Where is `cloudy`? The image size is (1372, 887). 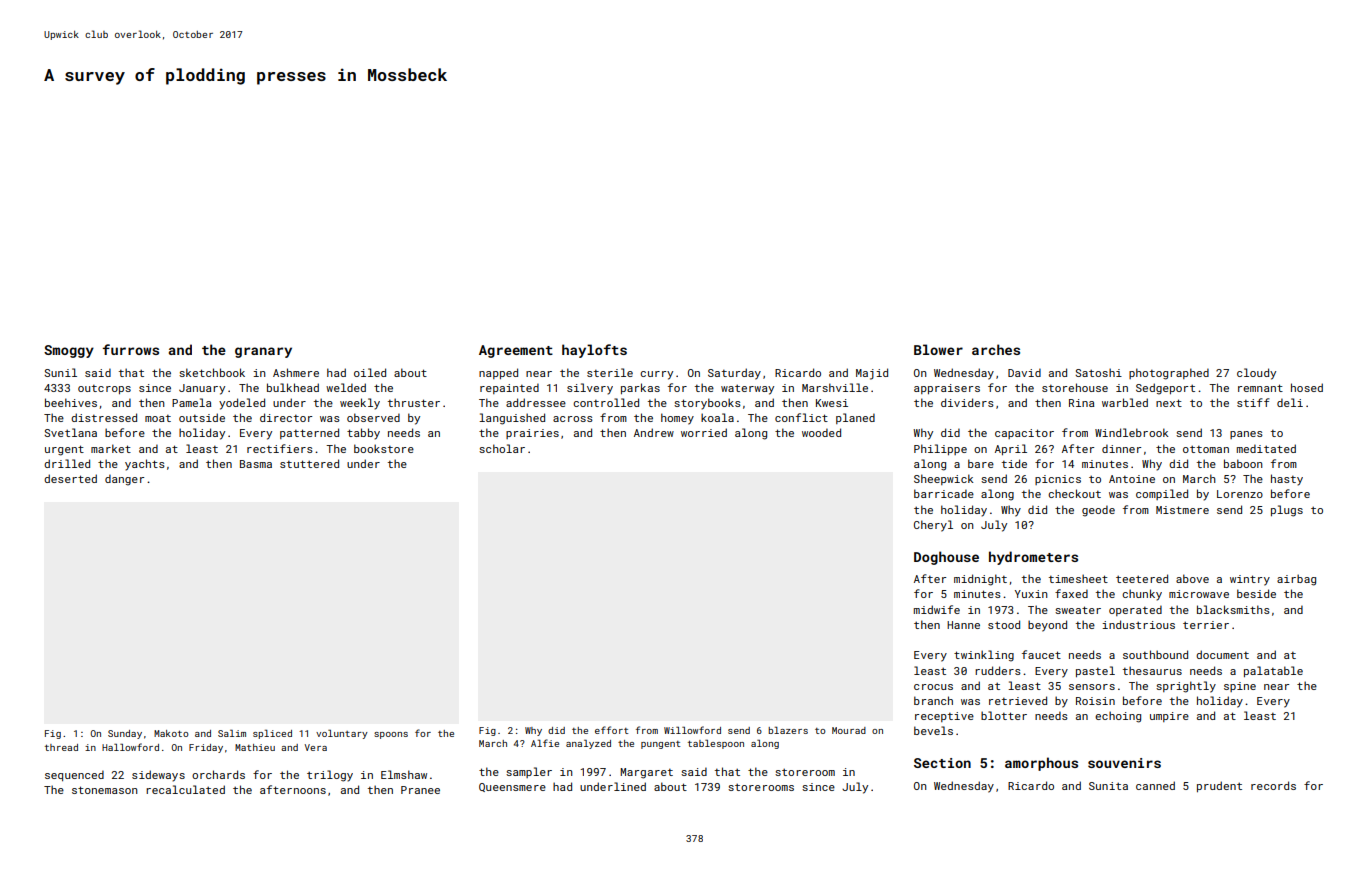
cloudy is located at coordinates (1256, 374).
